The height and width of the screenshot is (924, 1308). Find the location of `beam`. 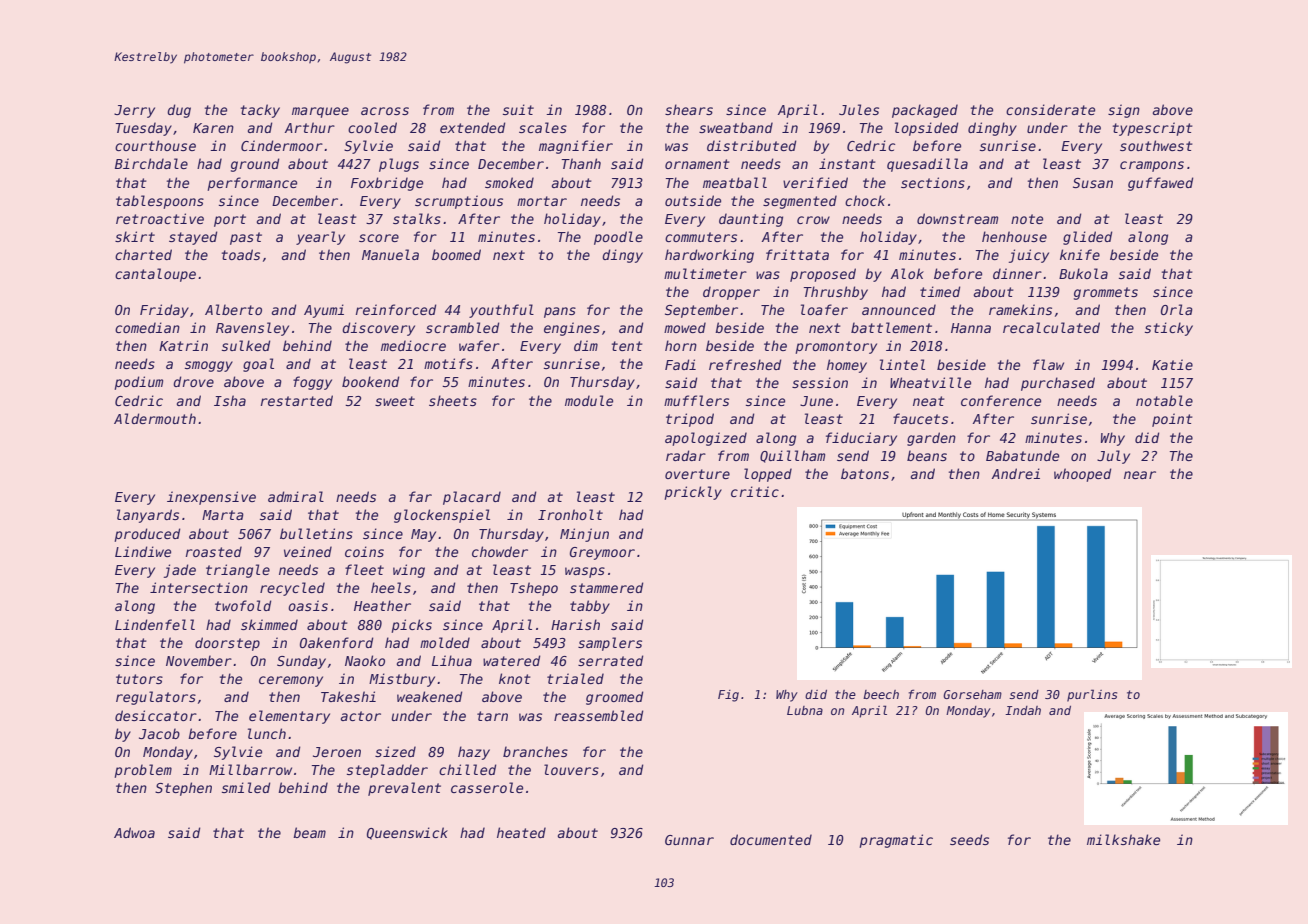

beam is located at coordinates (309, 832).
